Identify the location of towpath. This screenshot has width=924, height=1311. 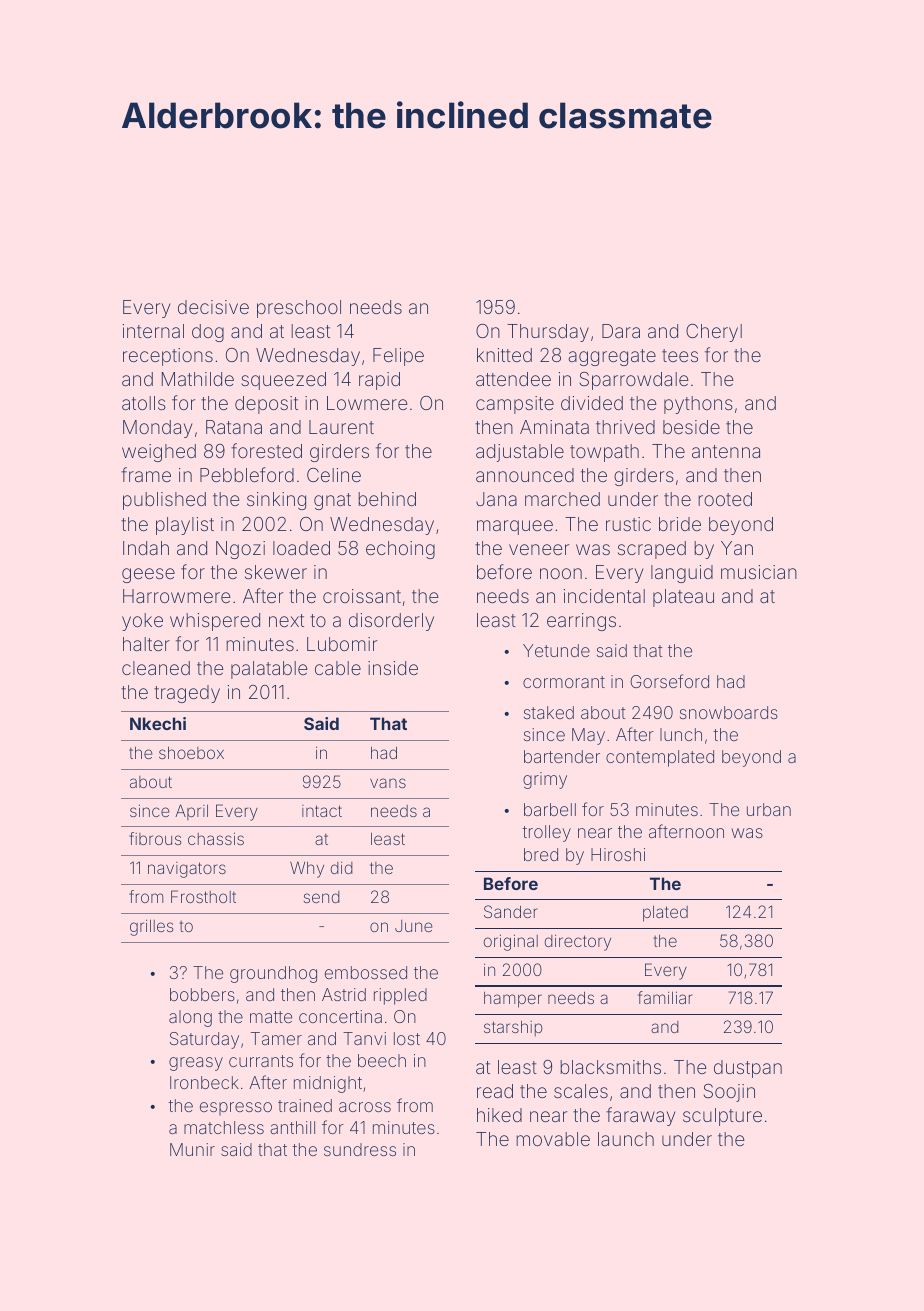
(604, 453).
